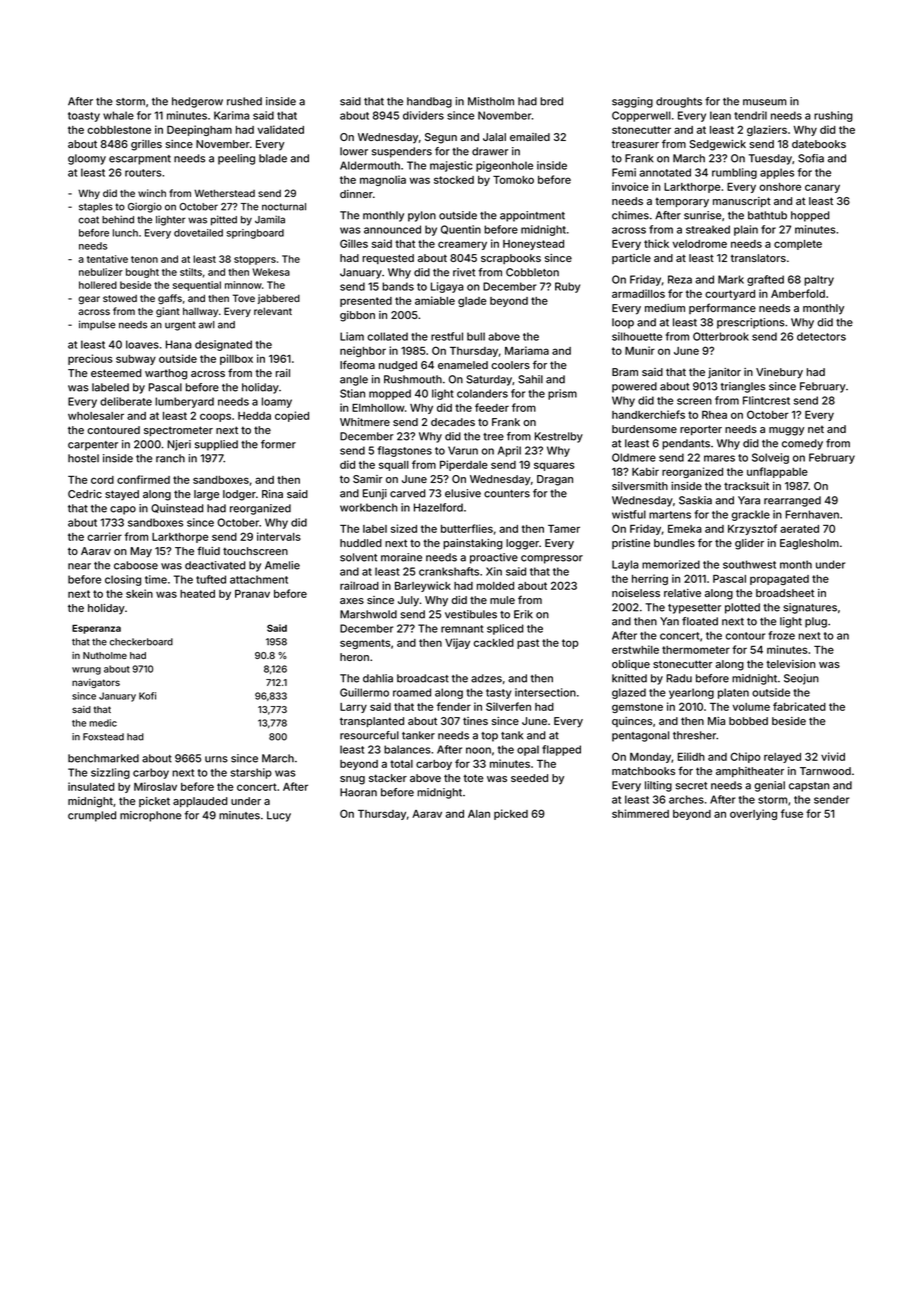 The image size is (924, 1308). What do you see at coordinates (695, 500) in the image?
I see `Saskia` at bounding box center [695, 500].
